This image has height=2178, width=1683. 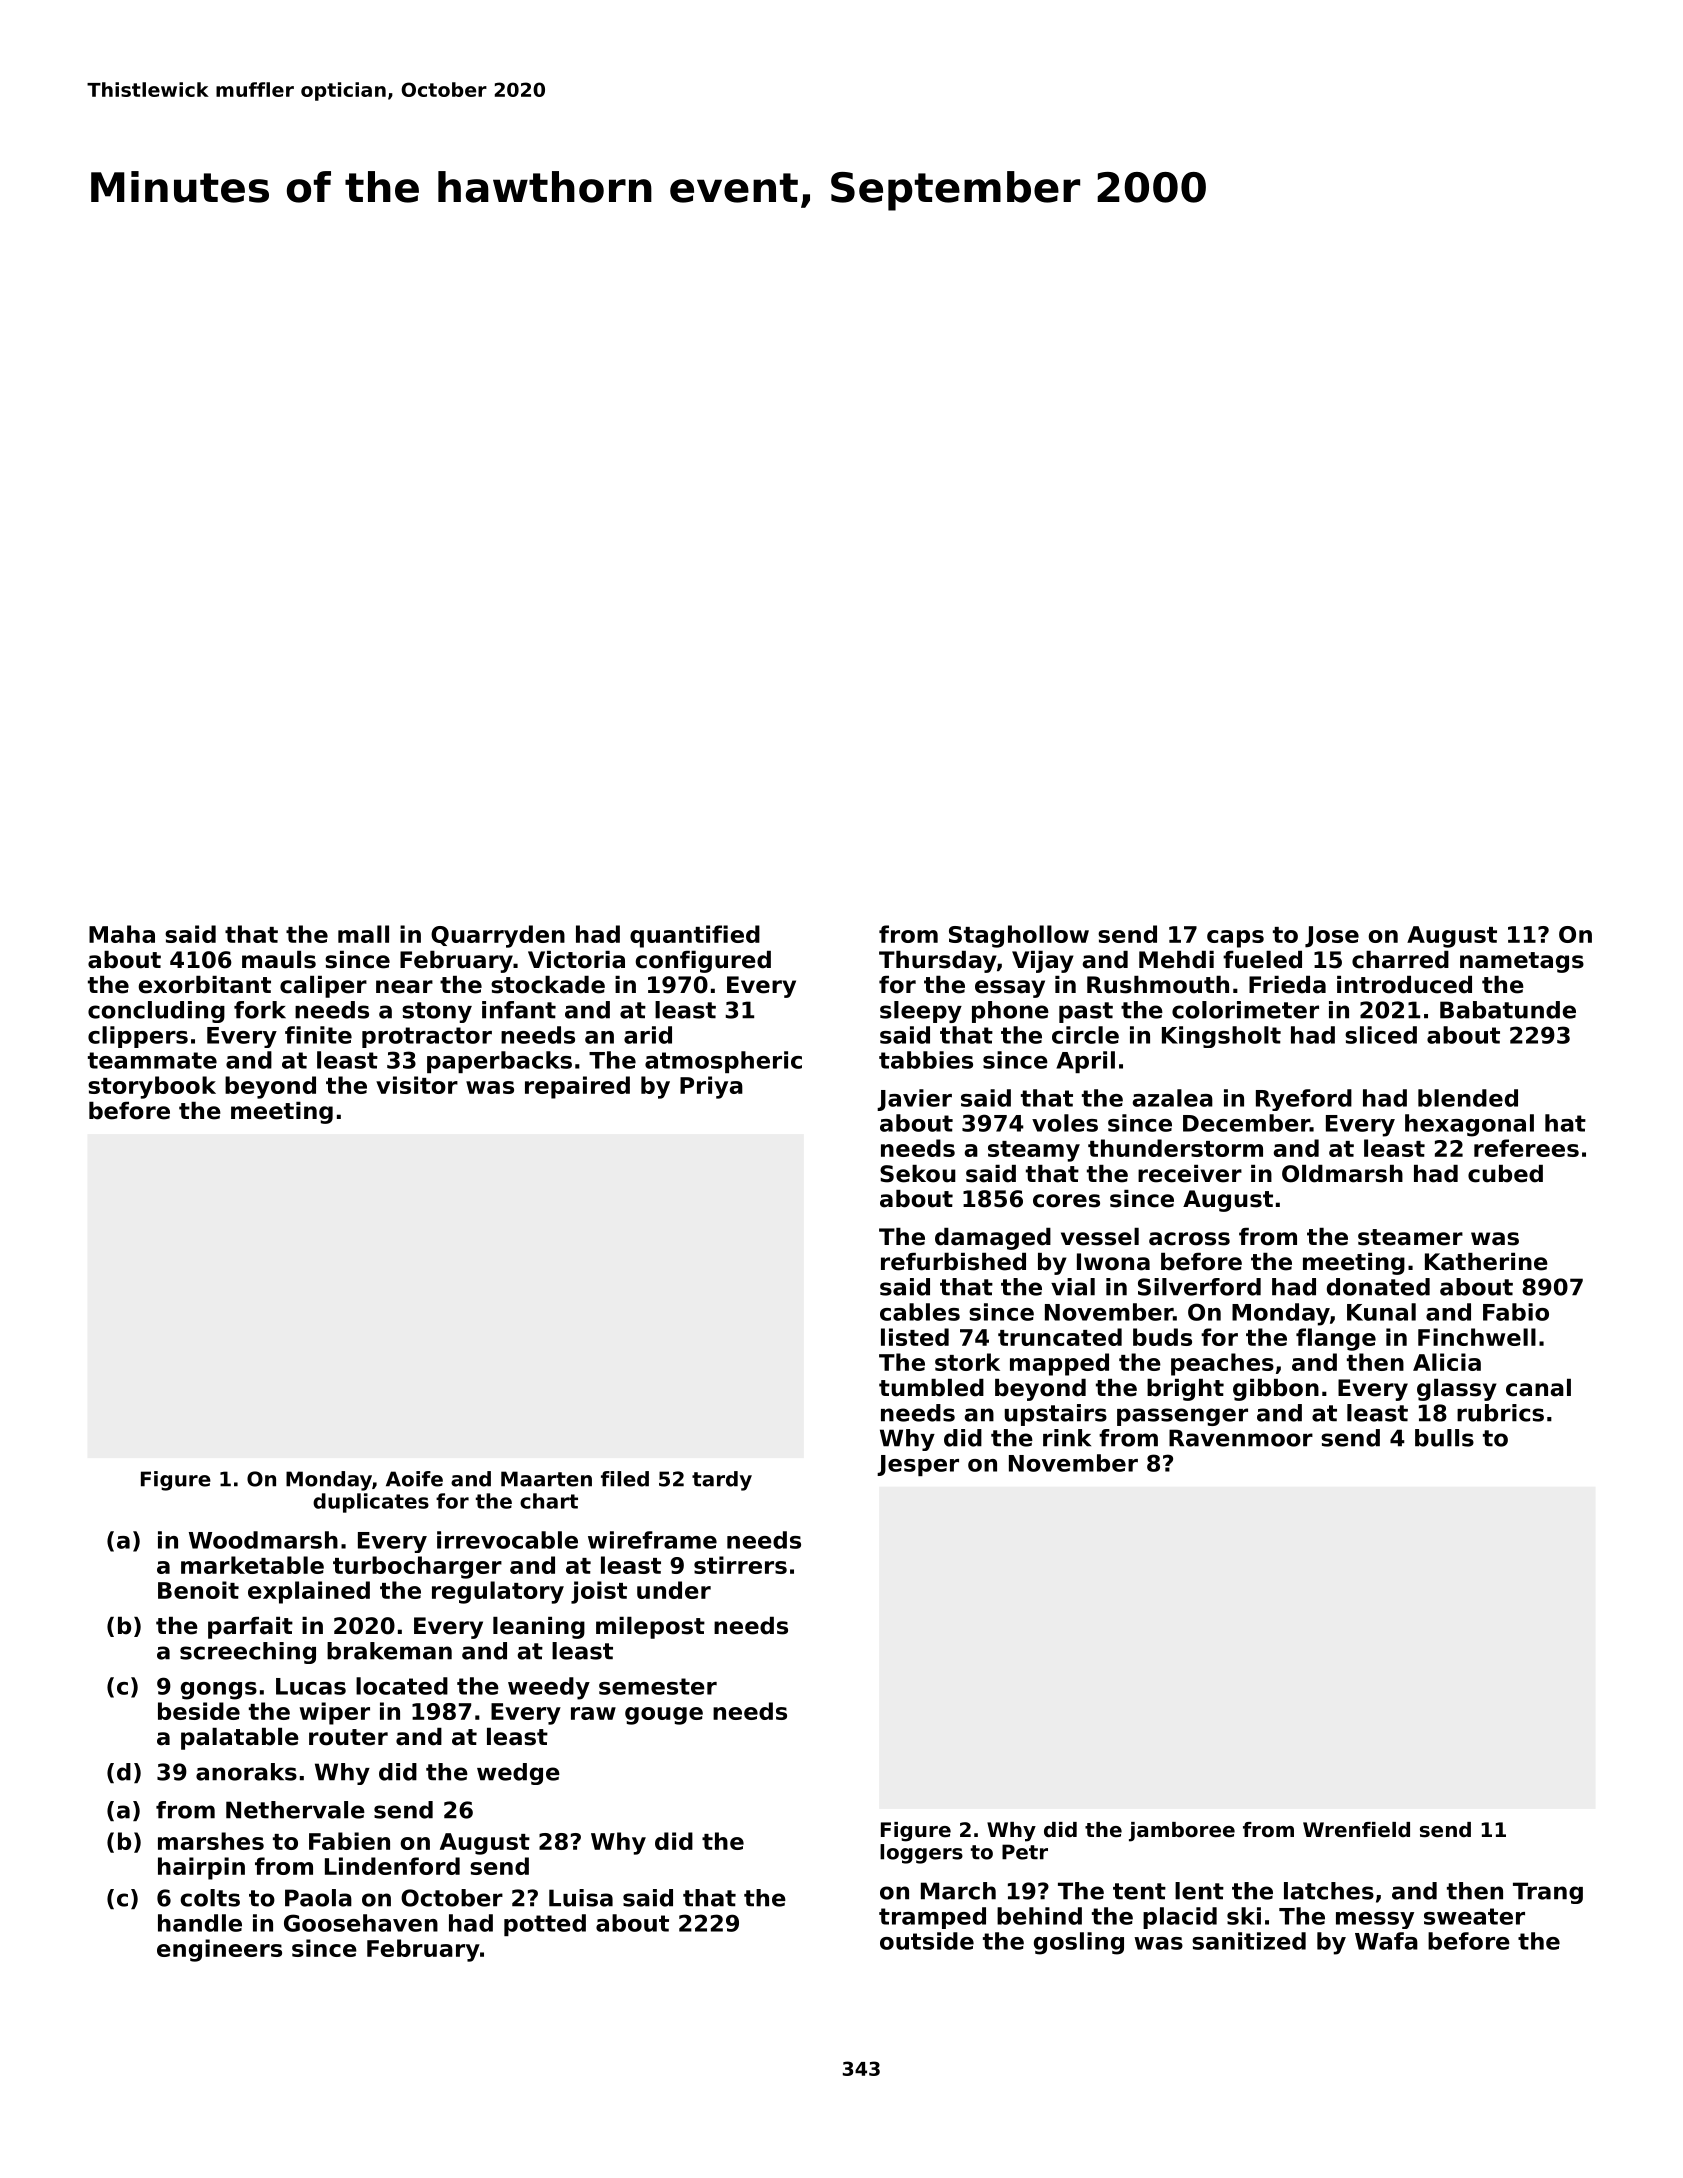 I want to click on arid, so click(x=648, y=1035).
